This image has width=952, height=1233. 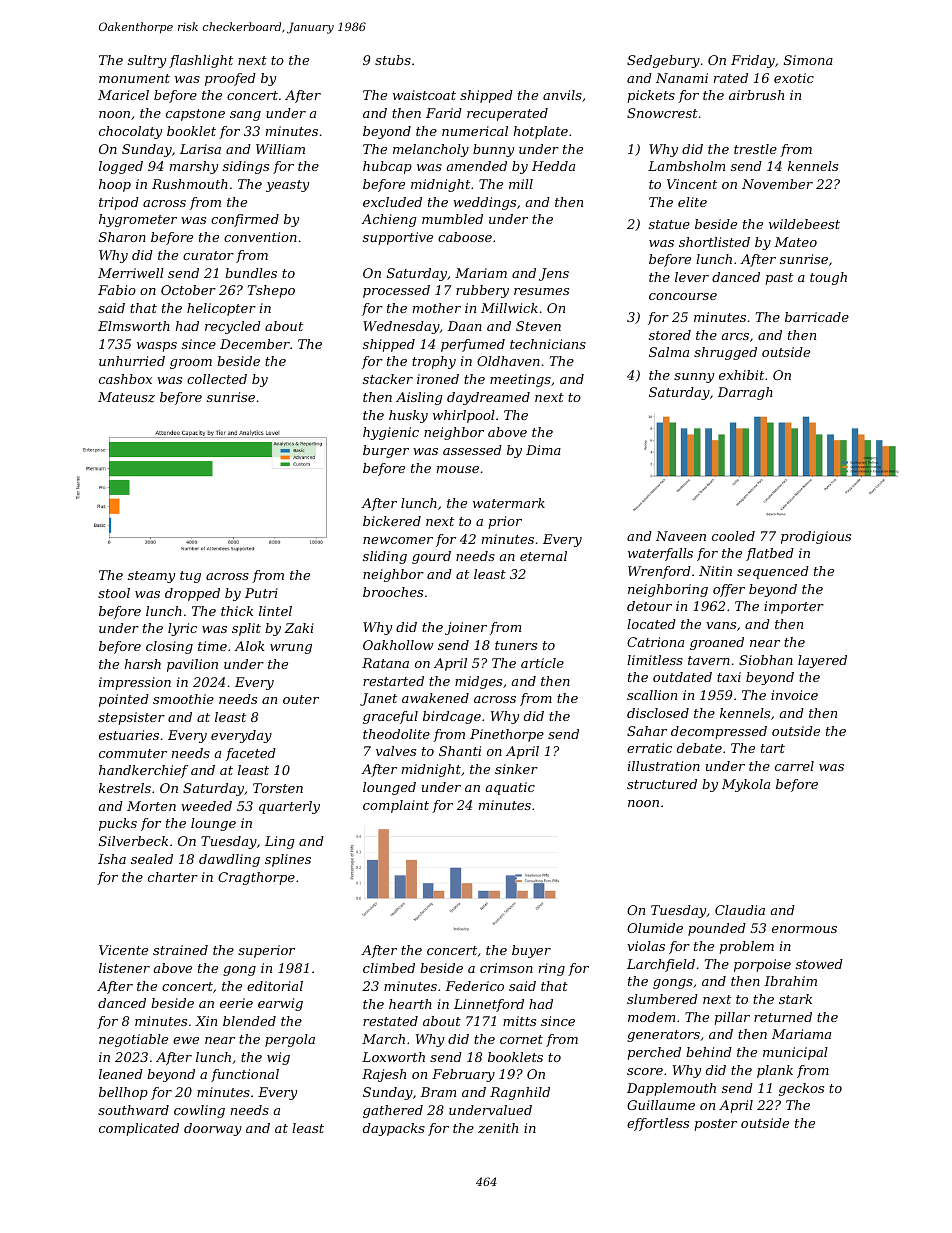 I want to click on gourd, so click(x=431, y=557).
